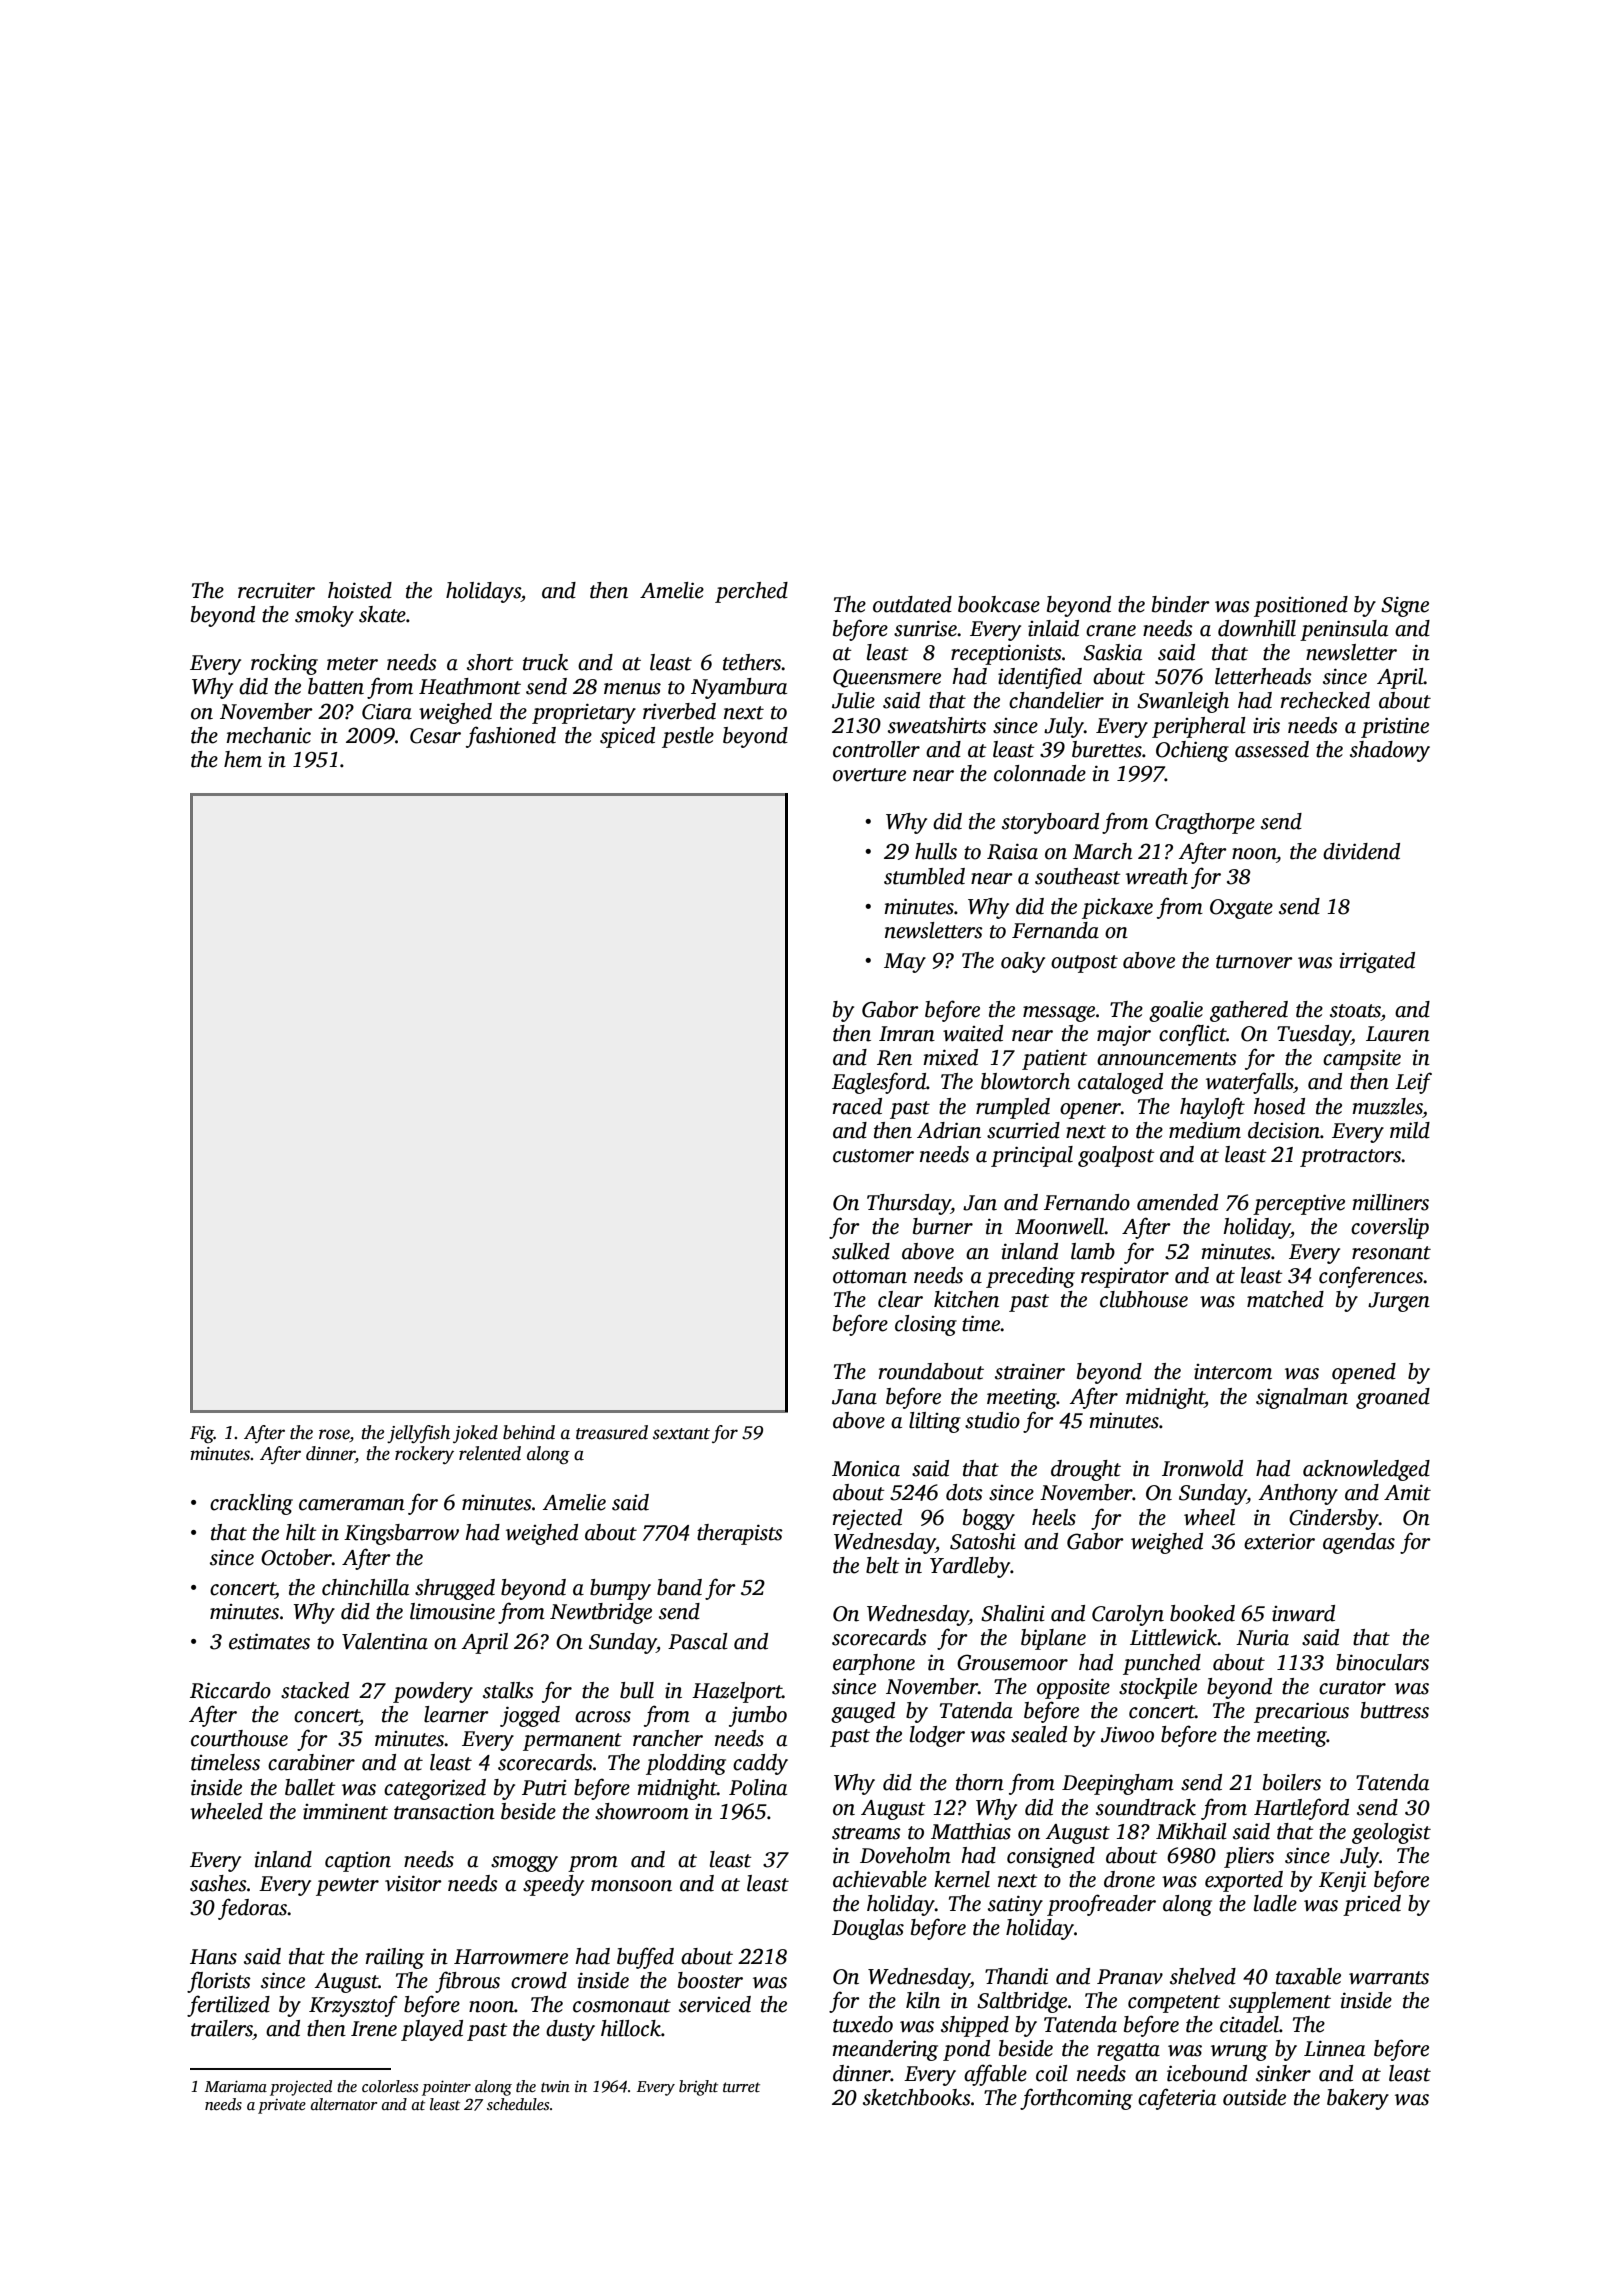 The width and height of the screenshot is (1620, 2292). I want to click on Valentina, so click(385, 1641).
